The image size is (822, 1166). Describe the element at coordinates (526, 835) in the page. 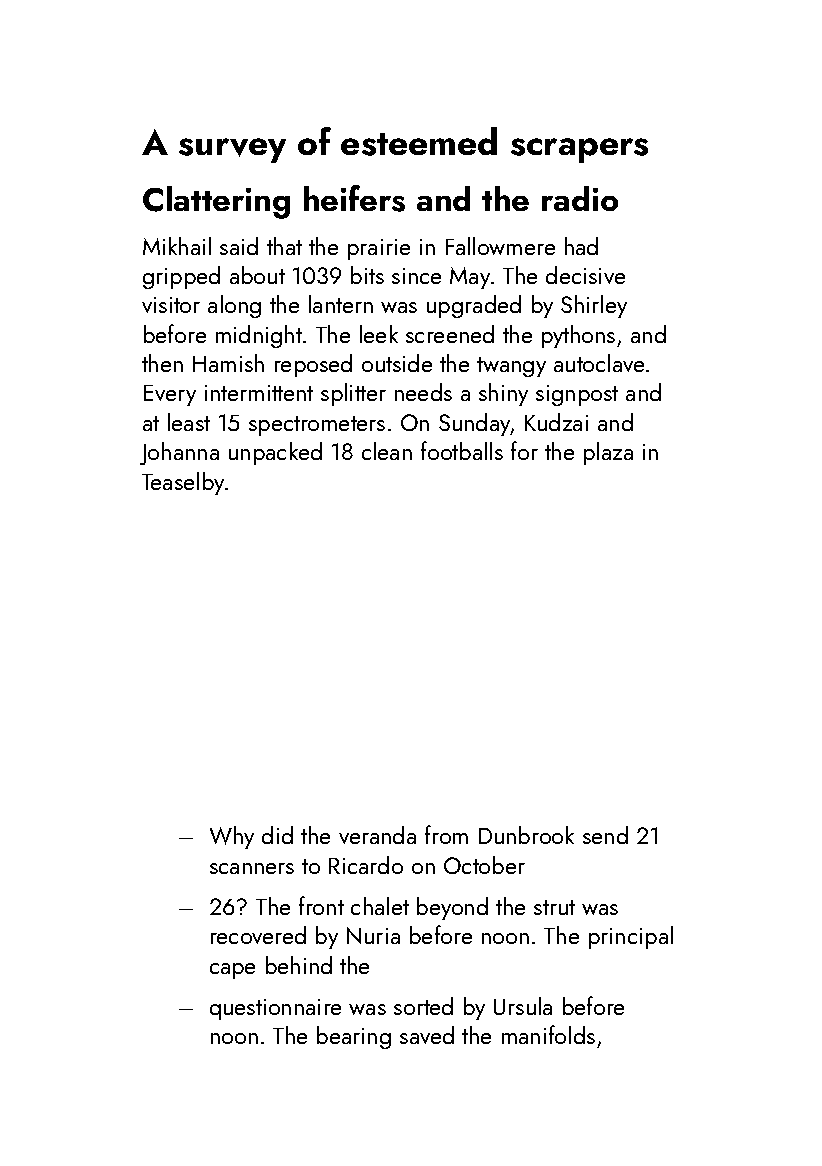

I see `Dunbrook` at that location.
